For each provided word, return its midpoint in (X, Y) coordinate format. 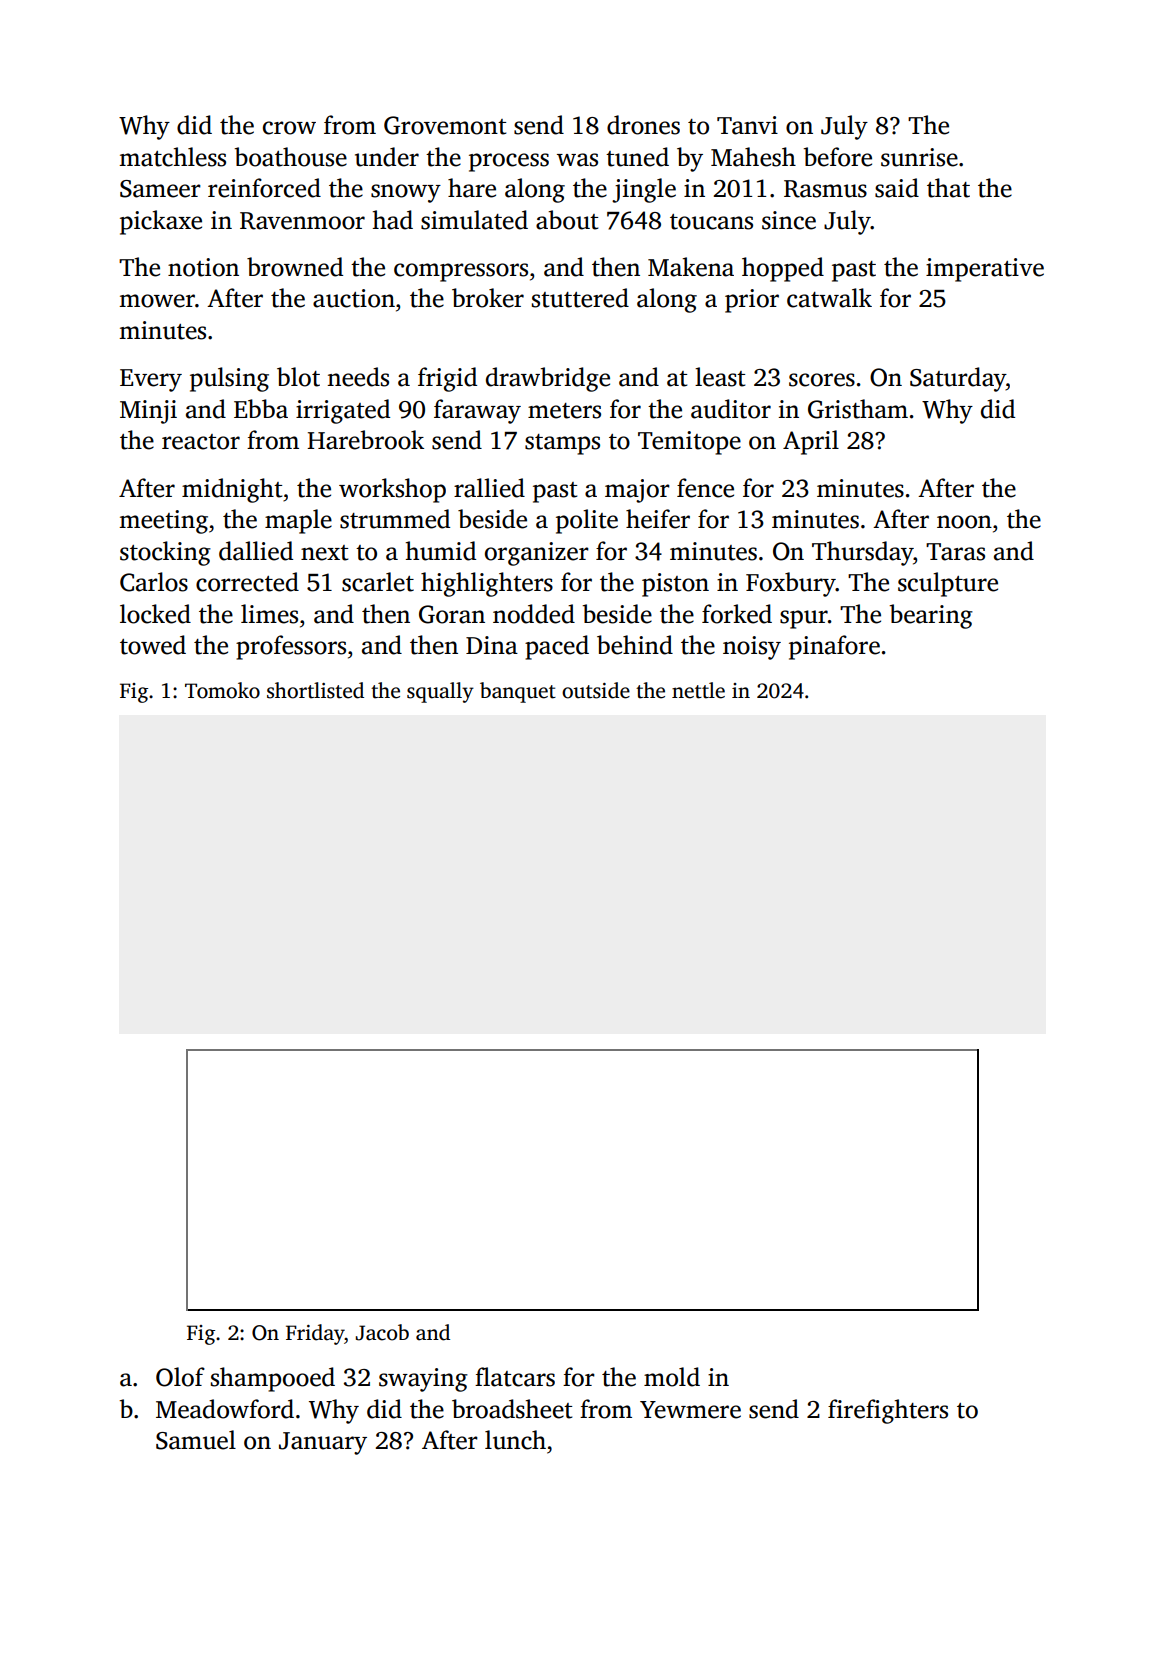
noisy (752, 648)
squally (440, 692)
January (323, 1443)
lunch (515, 1440)
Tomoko (222, 690)
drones (643, 125)
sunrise (919, 157)
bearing (931, 616)
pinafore (834, 647)
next (324, 553)
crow (289, 128)
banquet (518, 692)
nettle (698, 690)
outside (596, 690)
